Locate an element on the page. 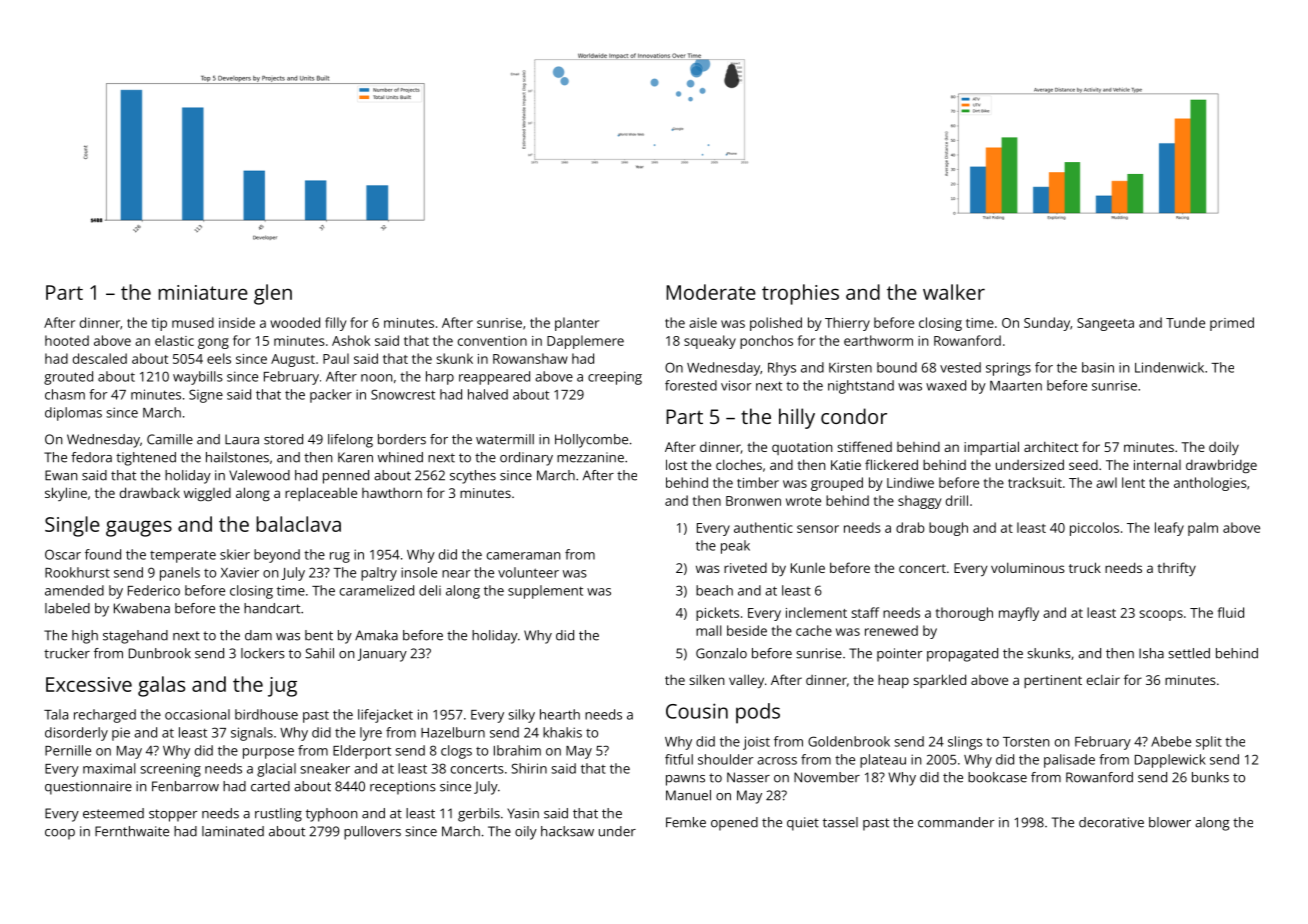 The width and height of the document is (1308, 924). trophies is located at coordinates (800, 294).
